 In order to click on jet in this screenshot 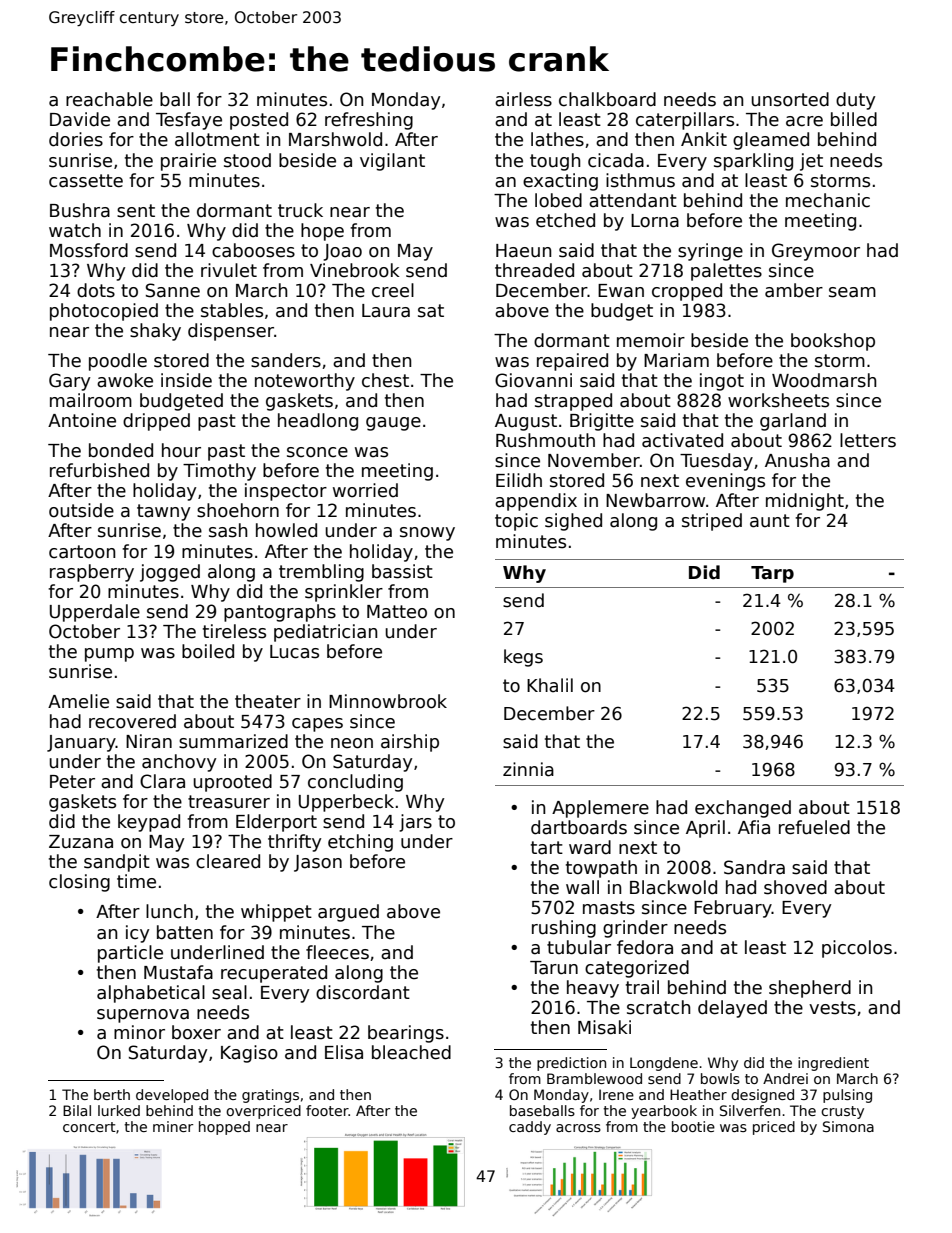, I will do `click(811, 162)`.
